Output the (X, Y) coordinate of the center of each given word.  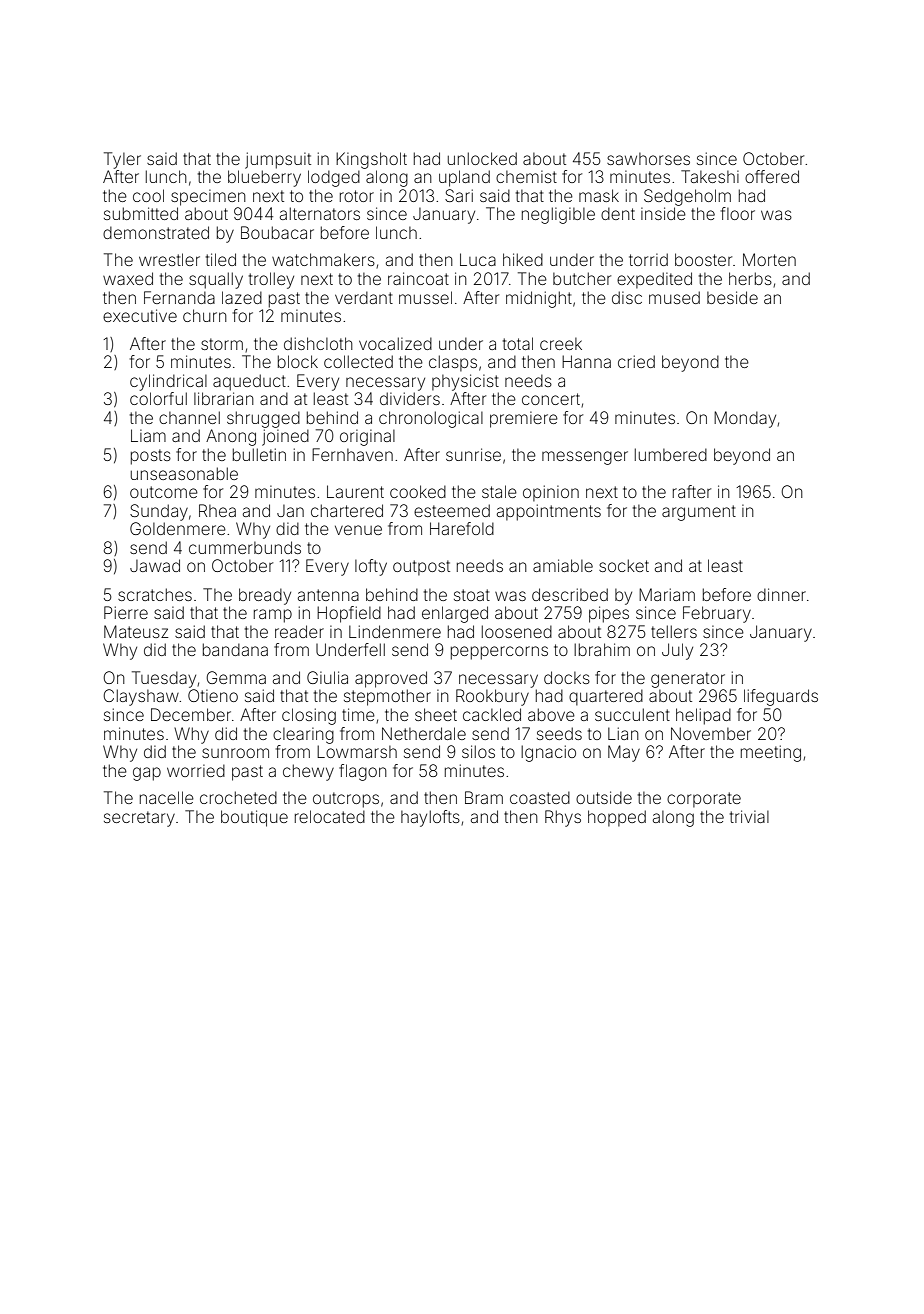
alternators (320, 213)
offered (772, 176)
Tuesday (164, 679)
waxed (128, 278)
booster (703, 259)
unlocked (482, 158)
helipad (703, 716)
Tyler (122, 160)
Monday (745, 419)
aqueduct (249, 382)
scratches (155, 594)
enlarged (455, 614)
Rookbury (492, 697)
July (677, 651)
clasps (453, 363)
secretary (139, 819)
